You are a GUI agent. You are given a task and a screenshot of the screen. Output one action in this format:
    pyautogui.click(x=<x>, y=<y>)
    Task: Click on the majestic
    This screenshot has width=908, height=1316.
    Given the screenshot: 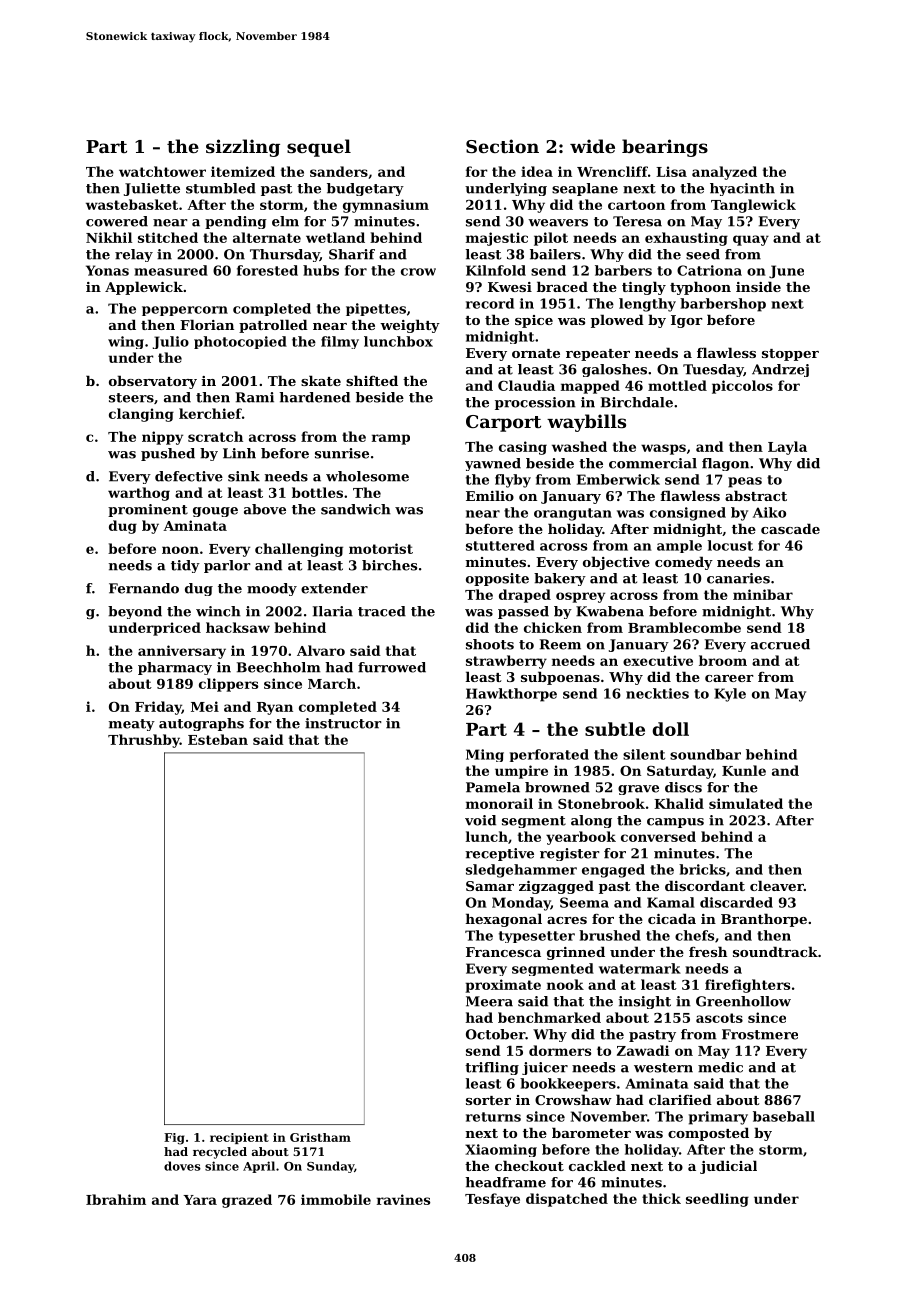 What is the action you would take?
    pyautogui.click(x=497, y=239)
